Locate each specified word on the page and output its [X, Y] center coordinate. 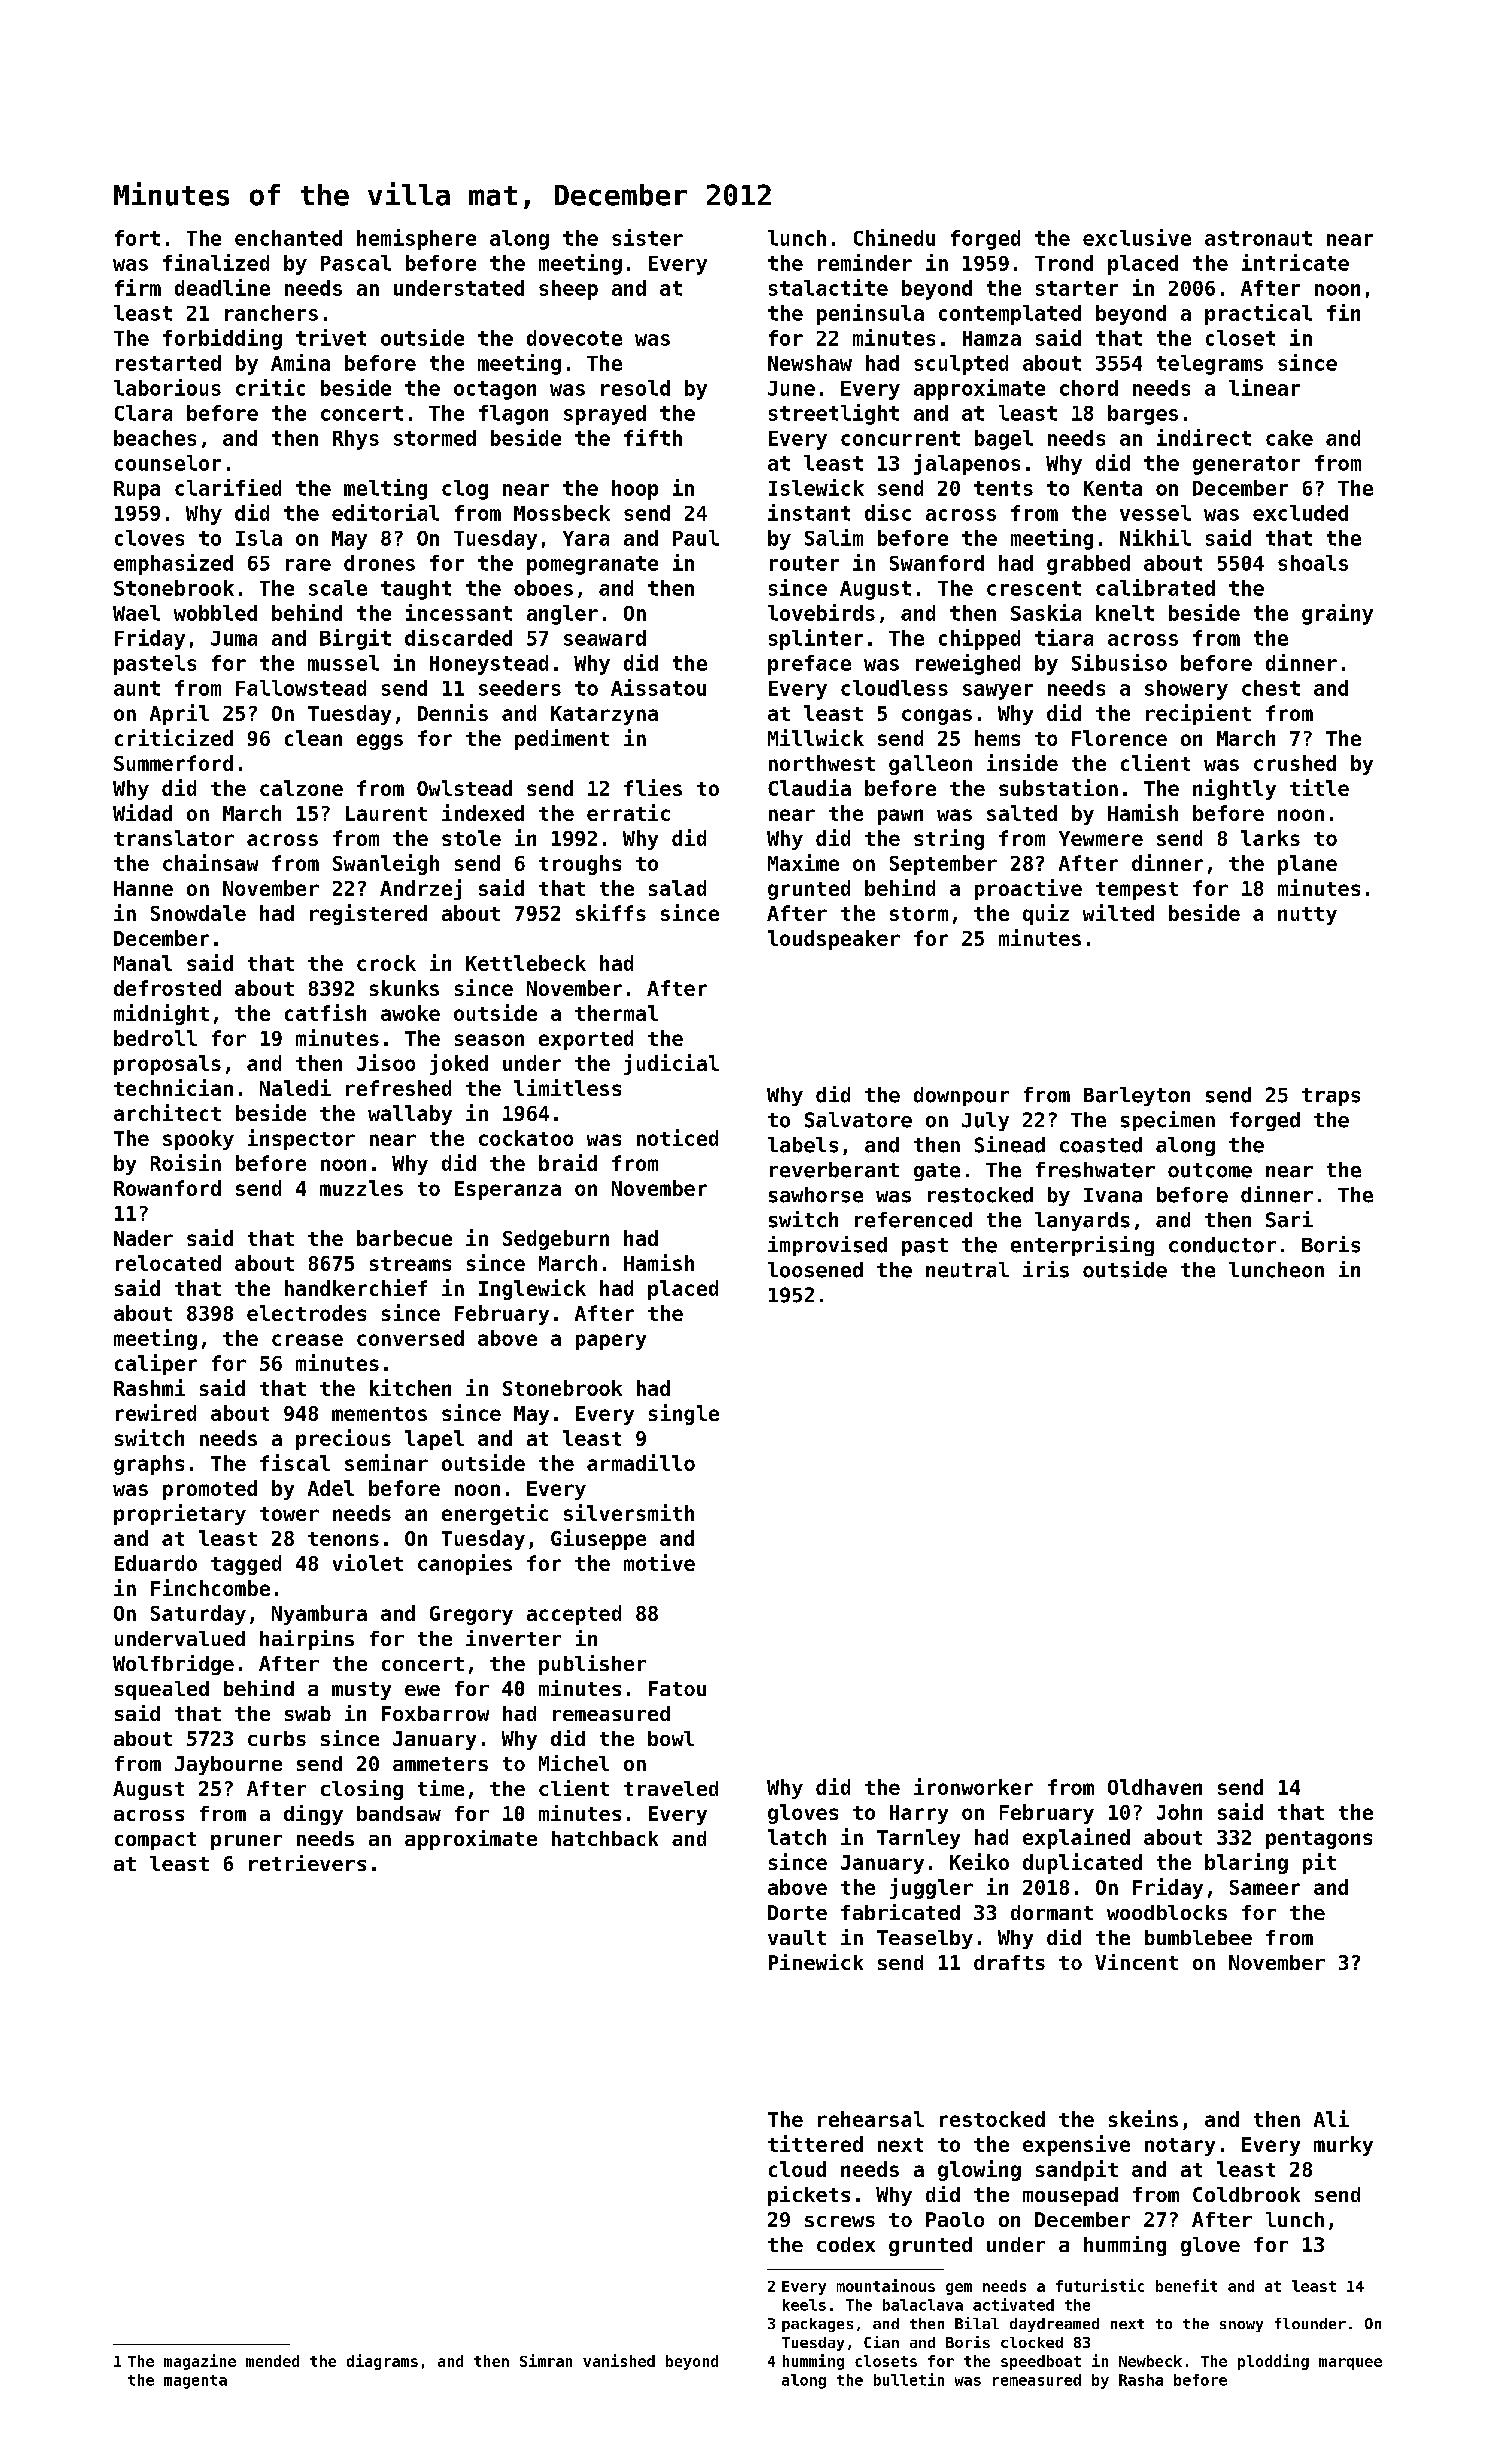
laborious [167, 387]
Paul [696, 538]
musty [361, 1691]
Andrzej [420, 889]
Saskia [1046, 612]
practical [1258, 314]
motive [659, 1562]
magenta [195, 2382]
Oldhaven [1155, 1787]
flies [653, 787]
